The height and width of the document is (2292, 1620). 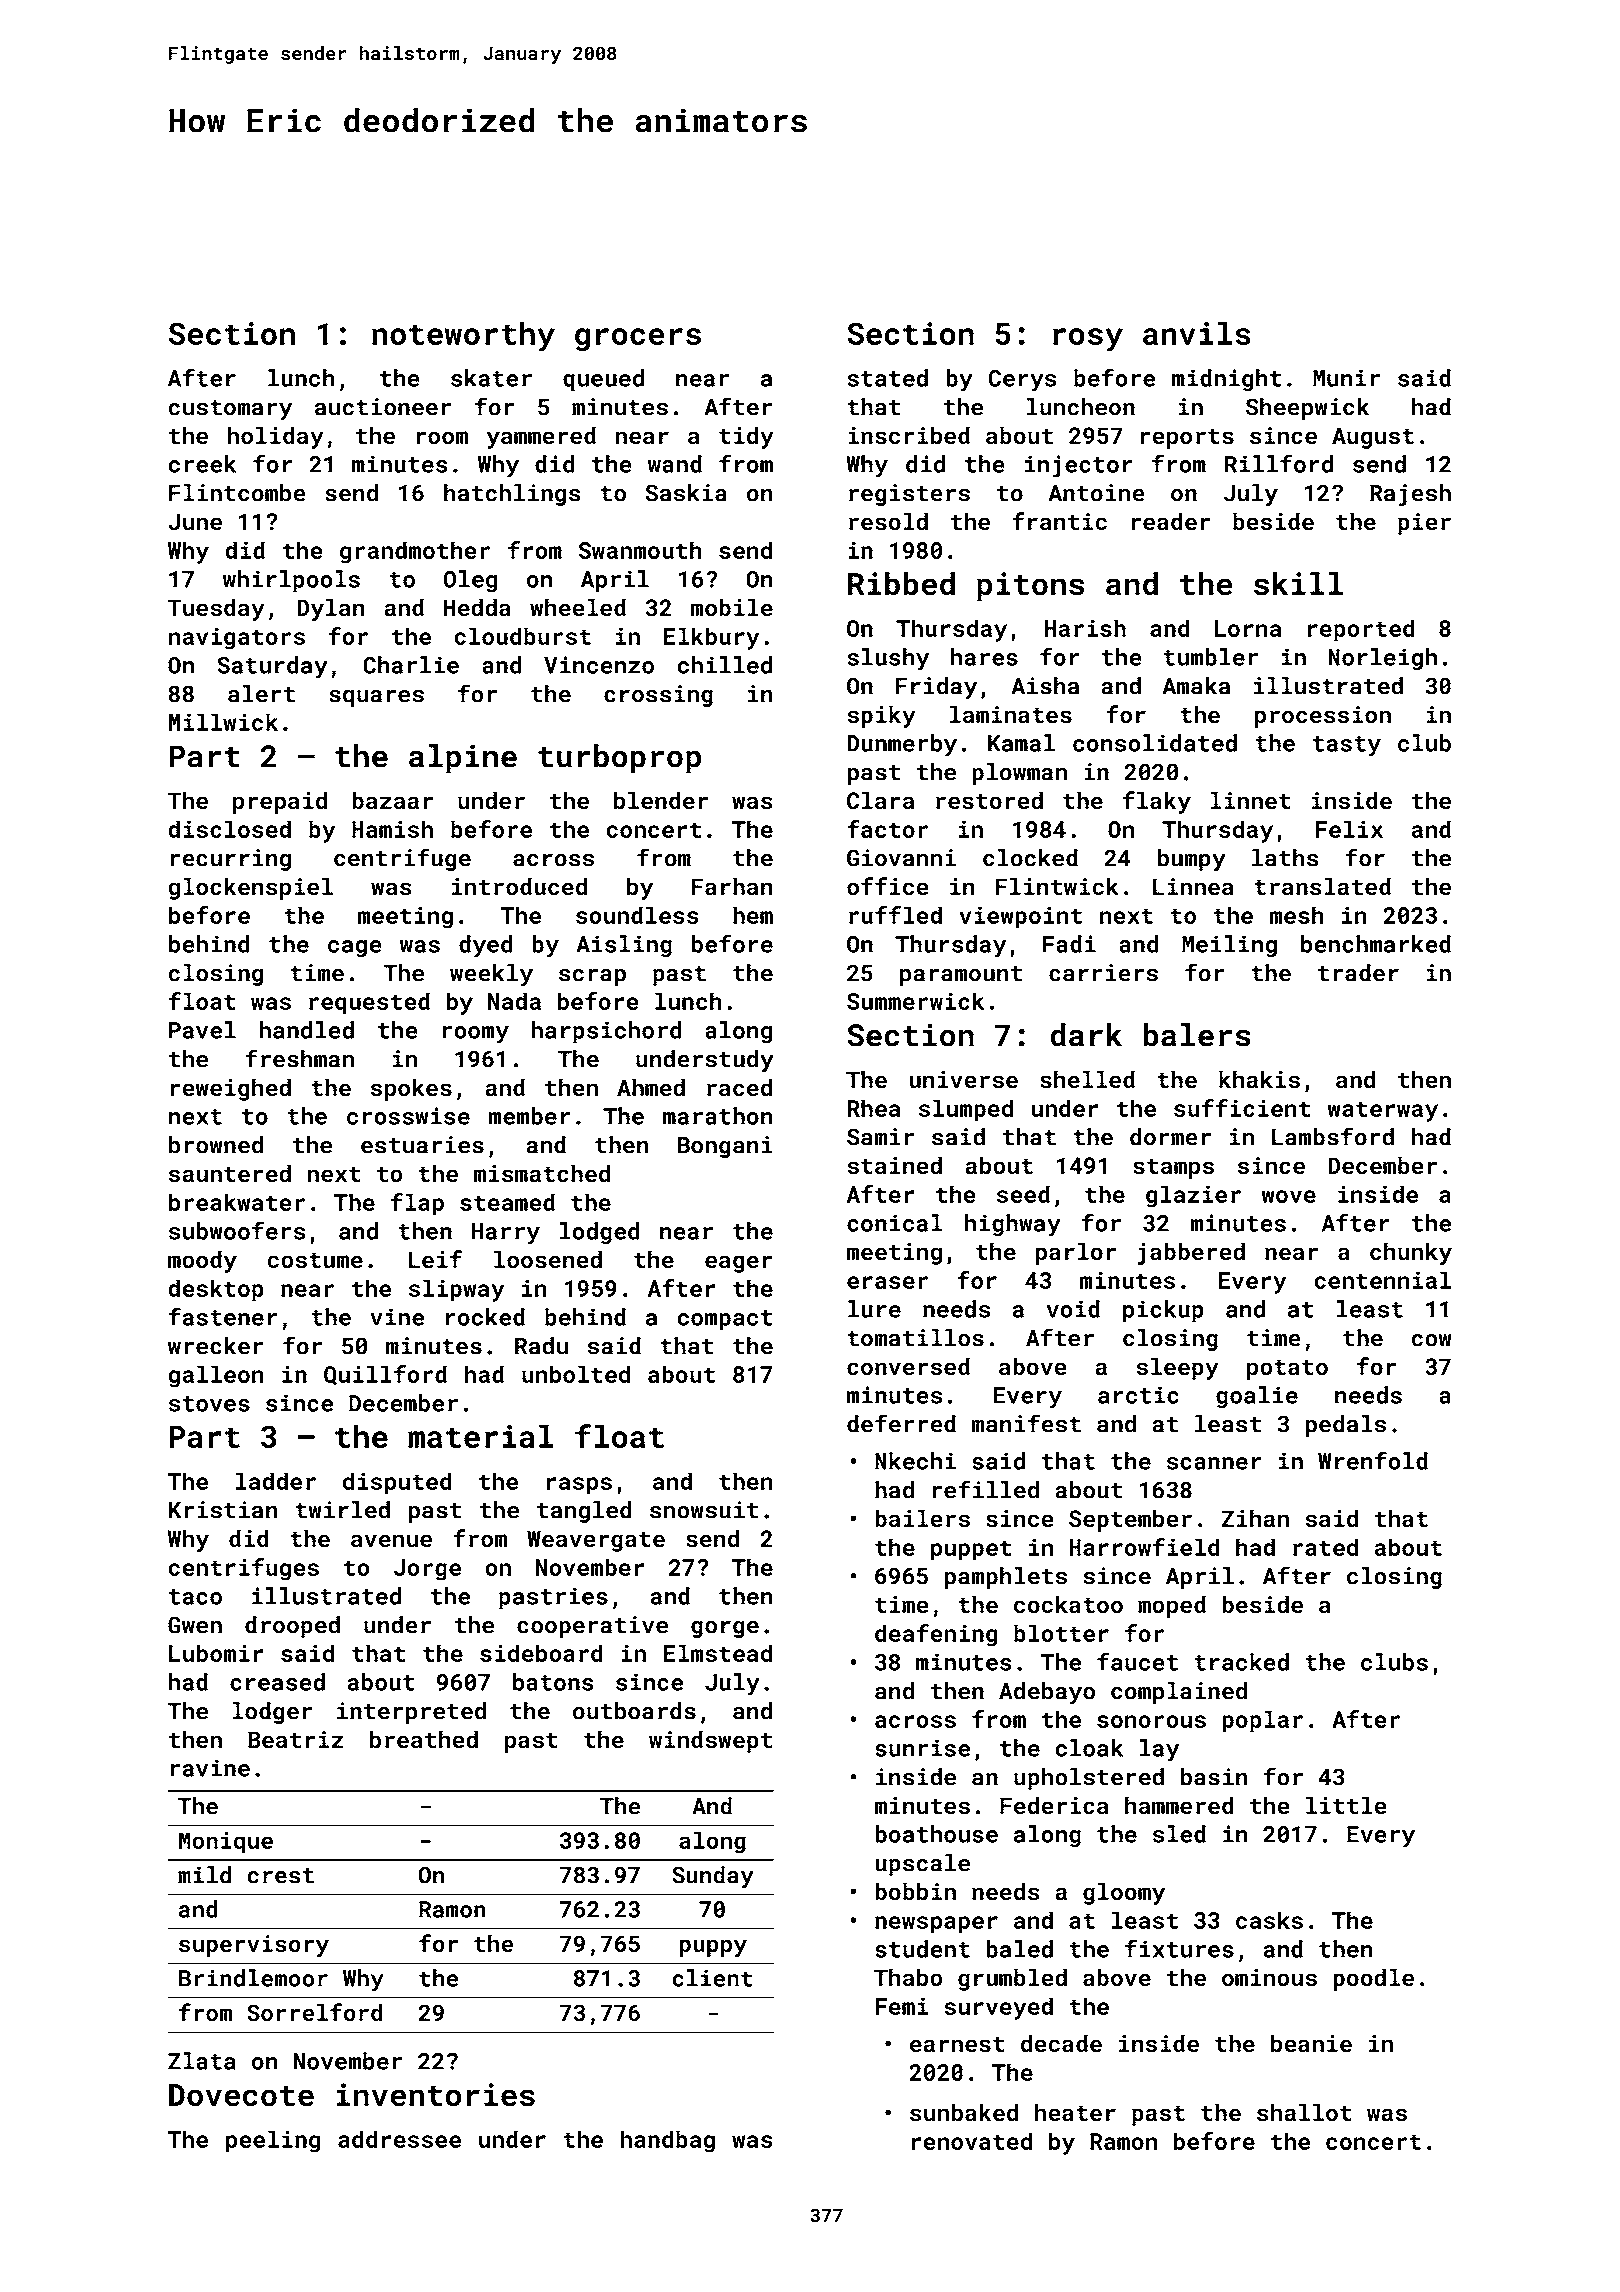 What do you see at coordinates (230, 410) in the document?
I see `customary` at bounding box center [230, 410].
